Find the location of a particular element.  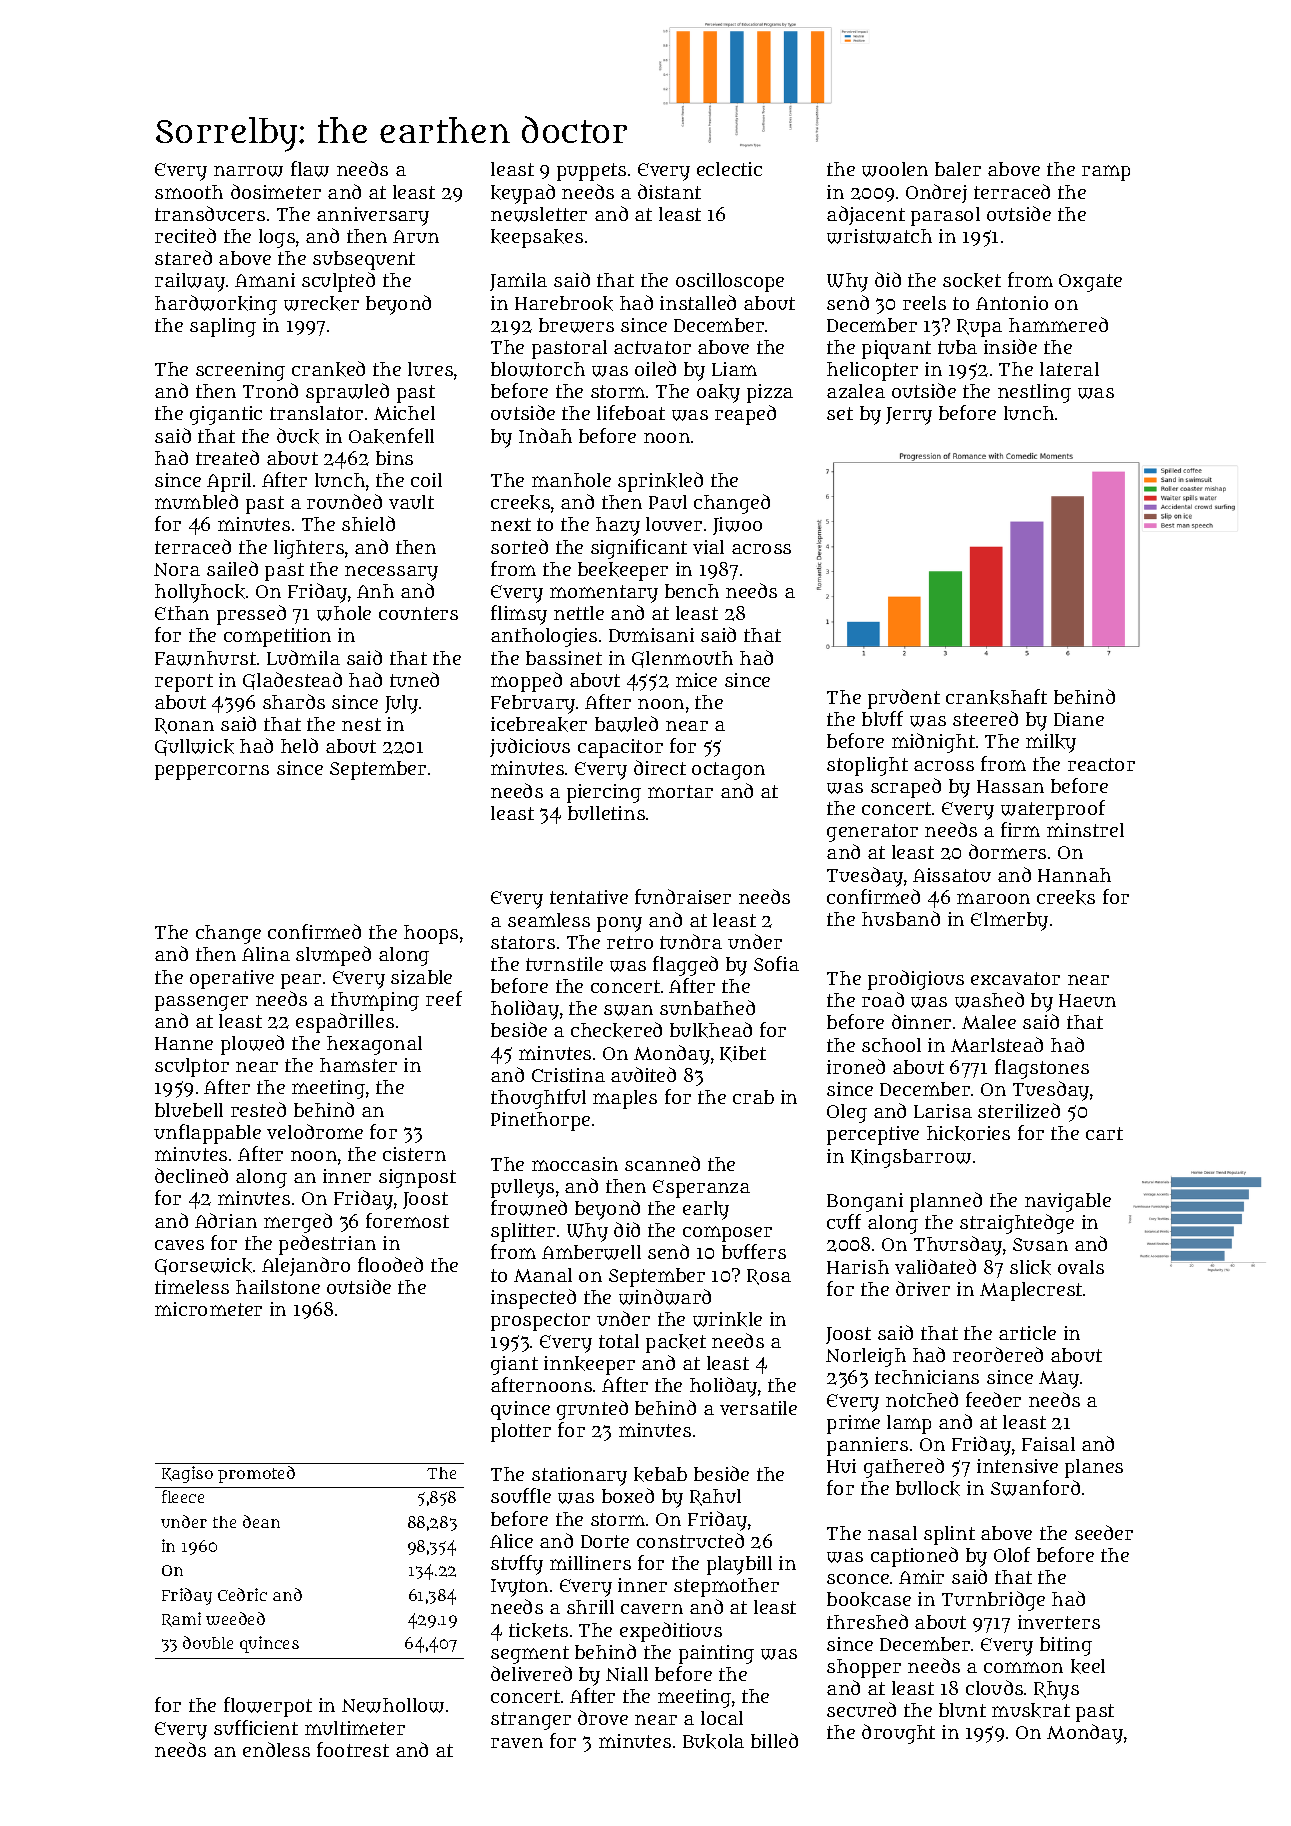

midnight is located at coordinates (933, 743).
